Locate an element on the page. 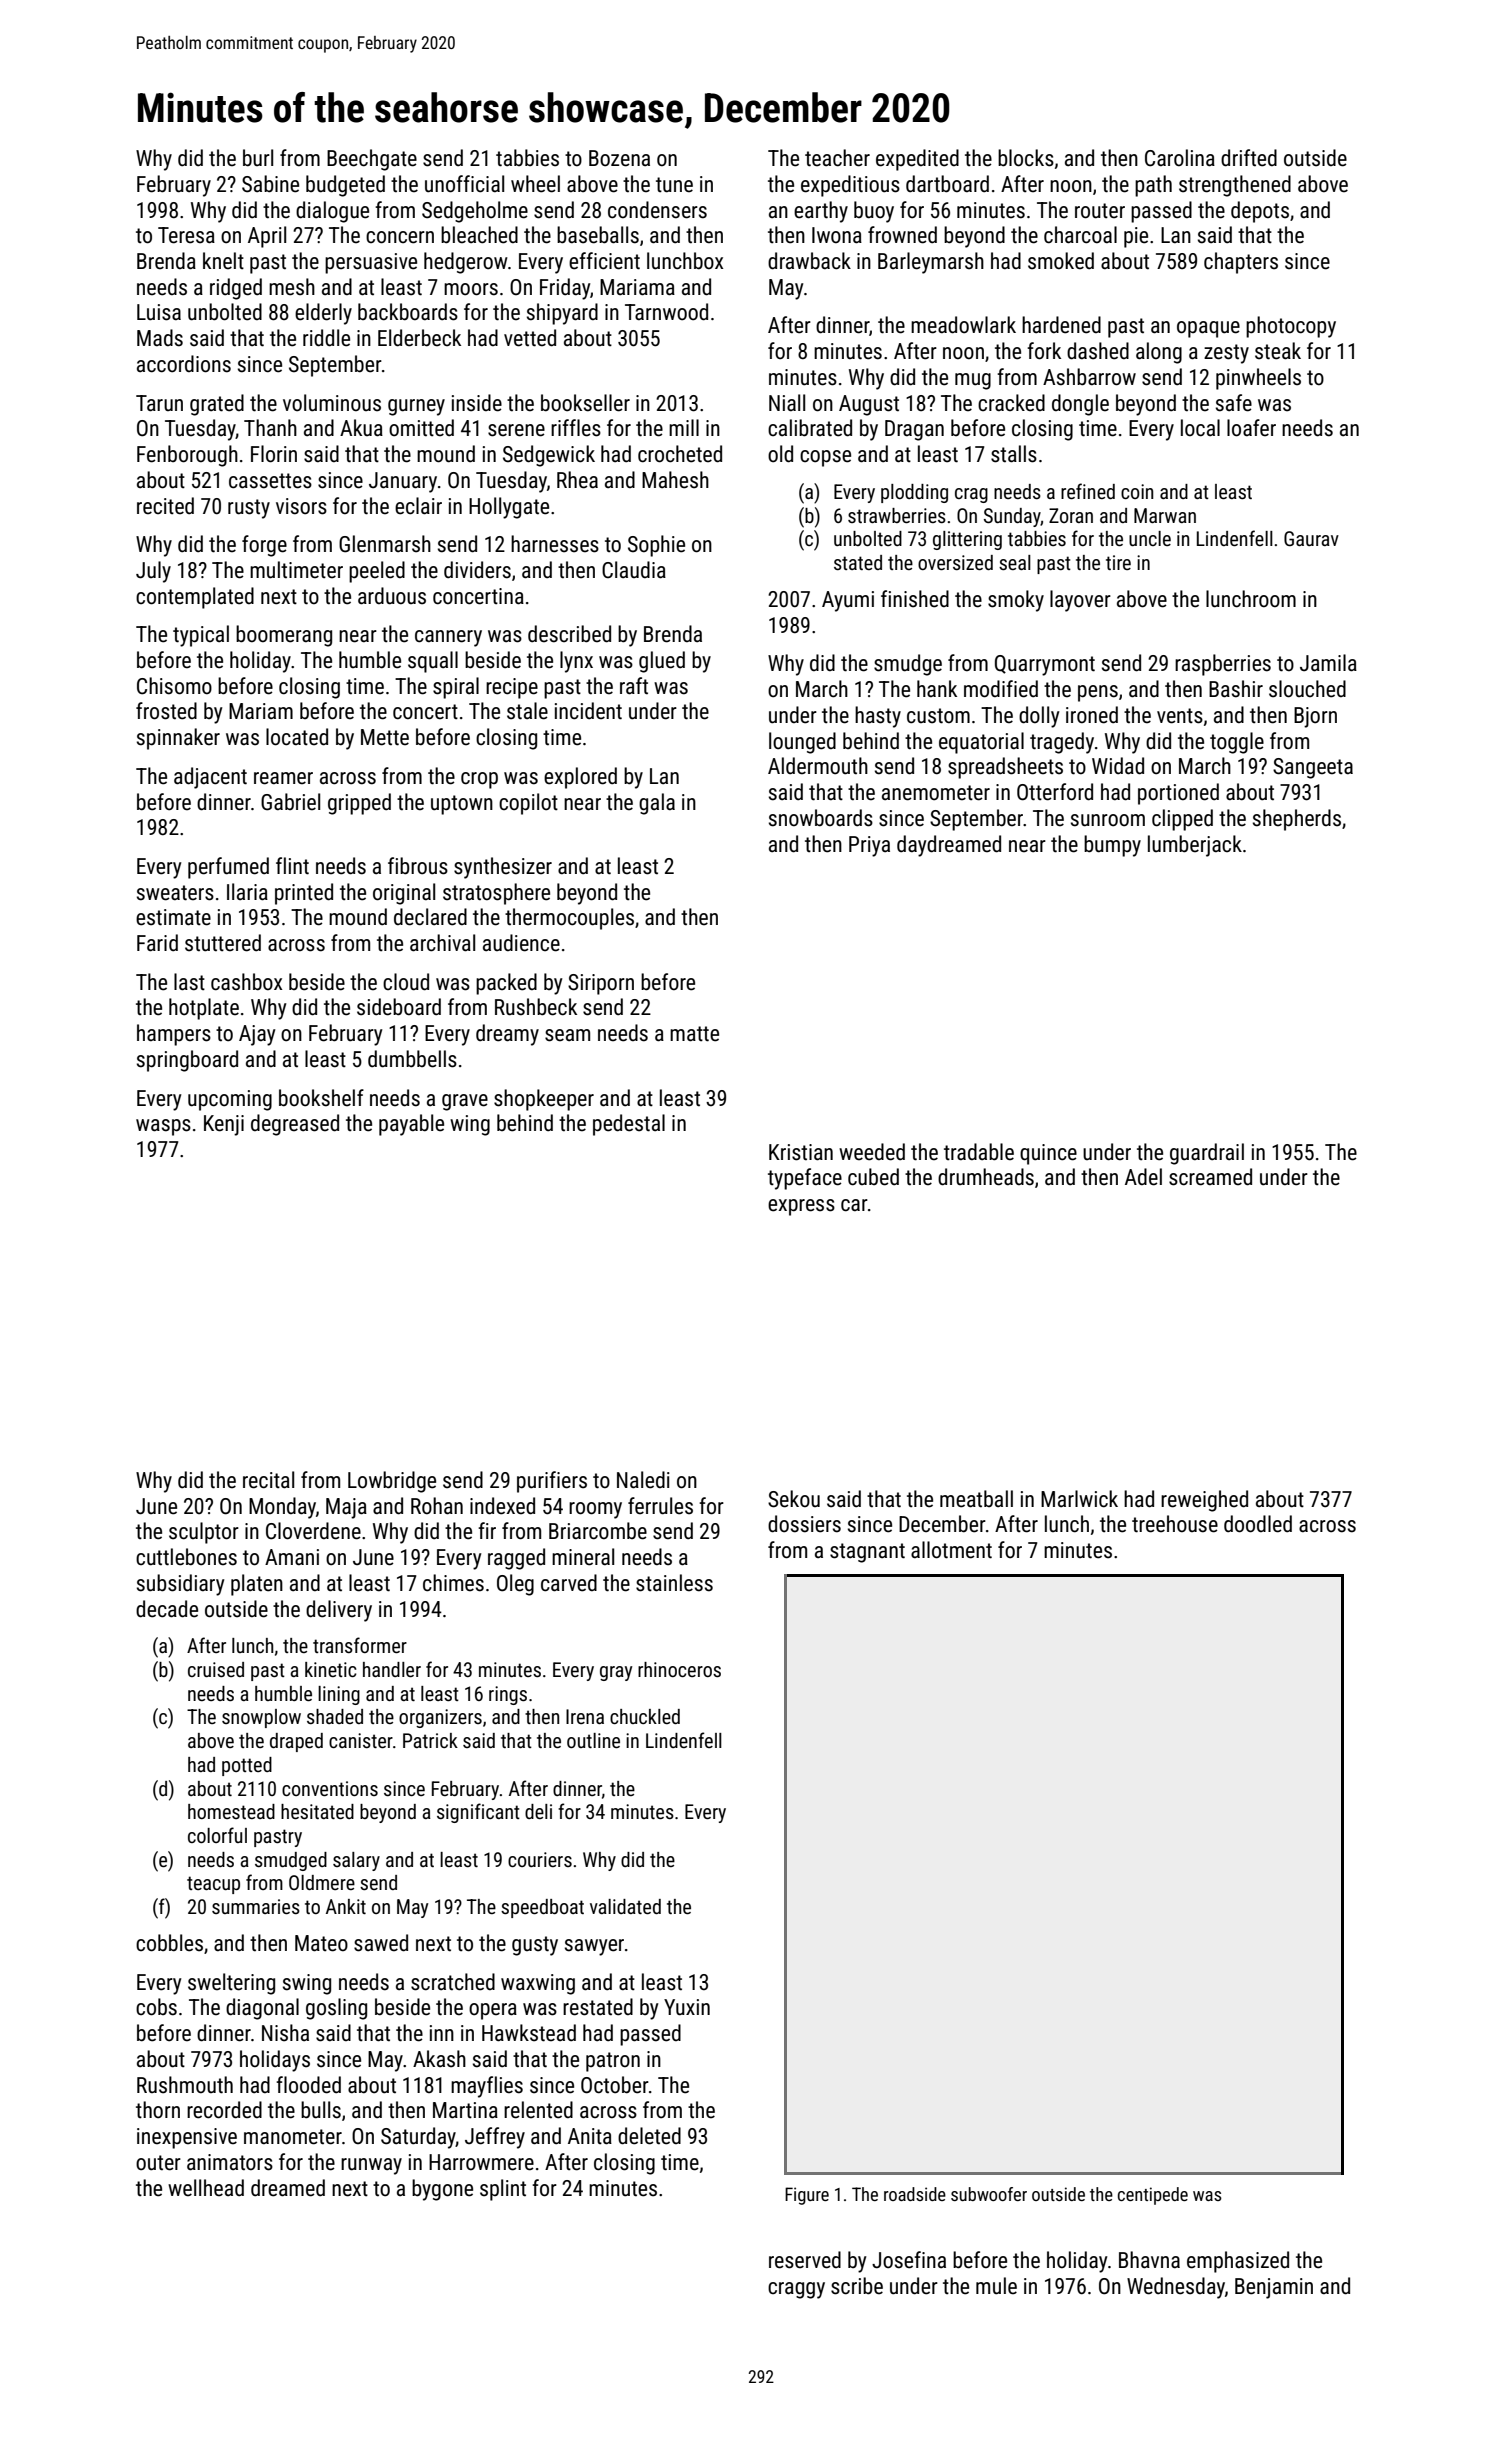 Image resolution: width=1496 pixels, height=2464 pixels. efficient is located at coordinates (604, 261).
